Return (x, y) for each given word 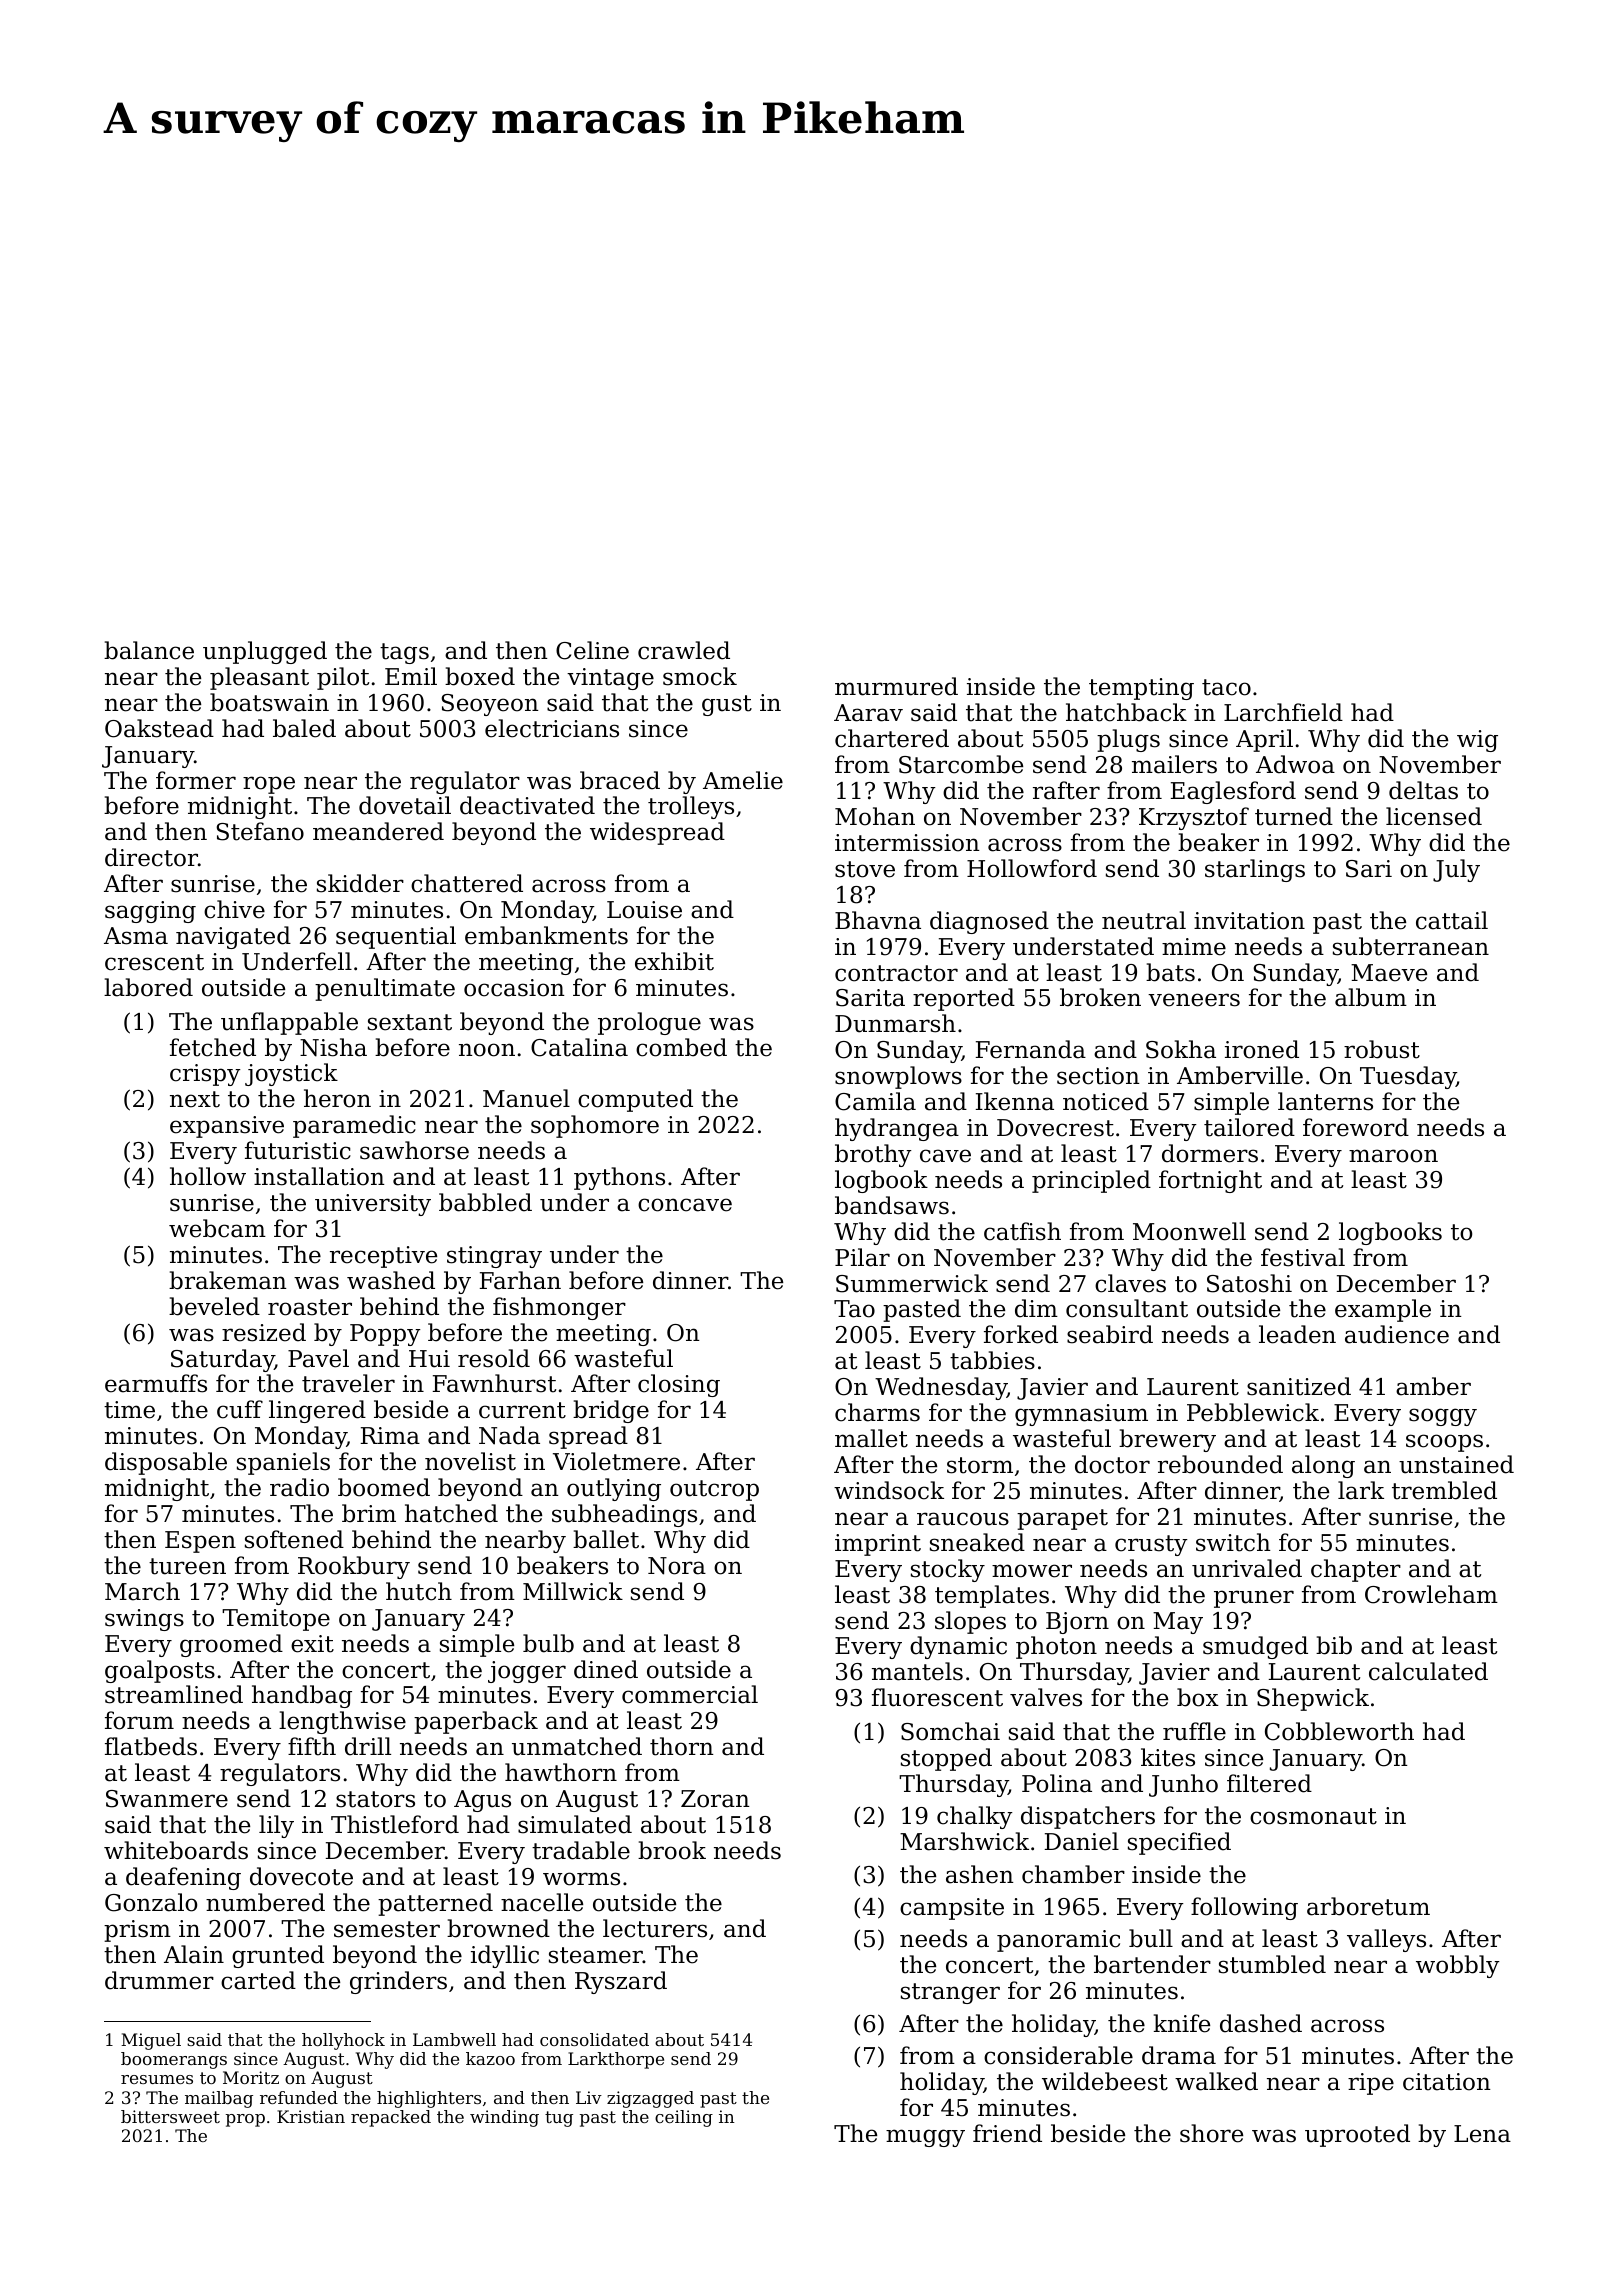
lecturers (655, 1928)
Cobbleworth (1339, 1731)
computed (635, 1100)
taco (1226, 687)
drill (368, 1746)
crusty (1151, 1545)
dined (606, 1669)
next (195, 1099)
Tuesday (1408, 1077)
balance (149, 650)
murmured (896, 686)
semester (387, 1929)
